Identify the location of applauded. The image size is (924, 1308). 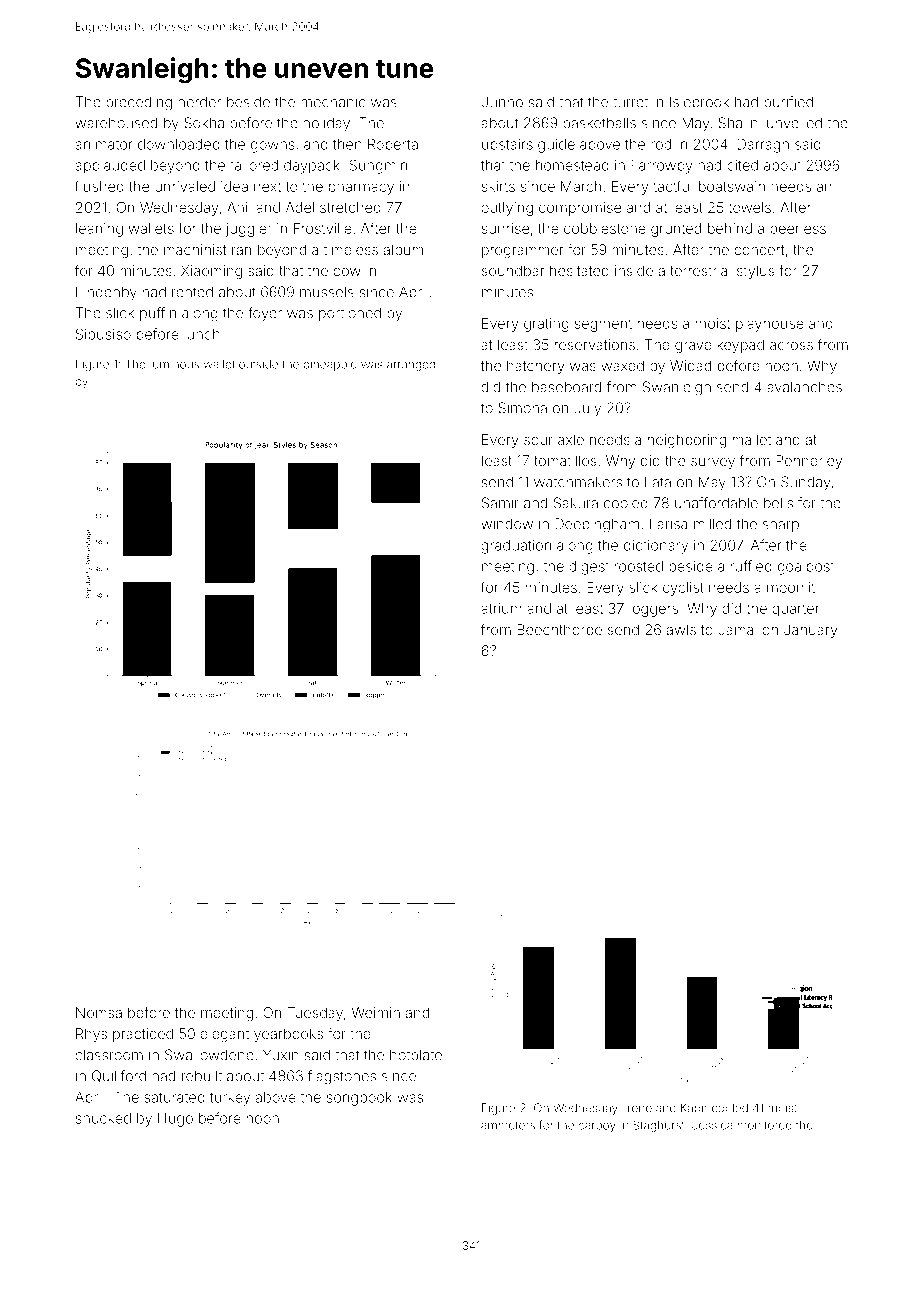
(110, 167).
